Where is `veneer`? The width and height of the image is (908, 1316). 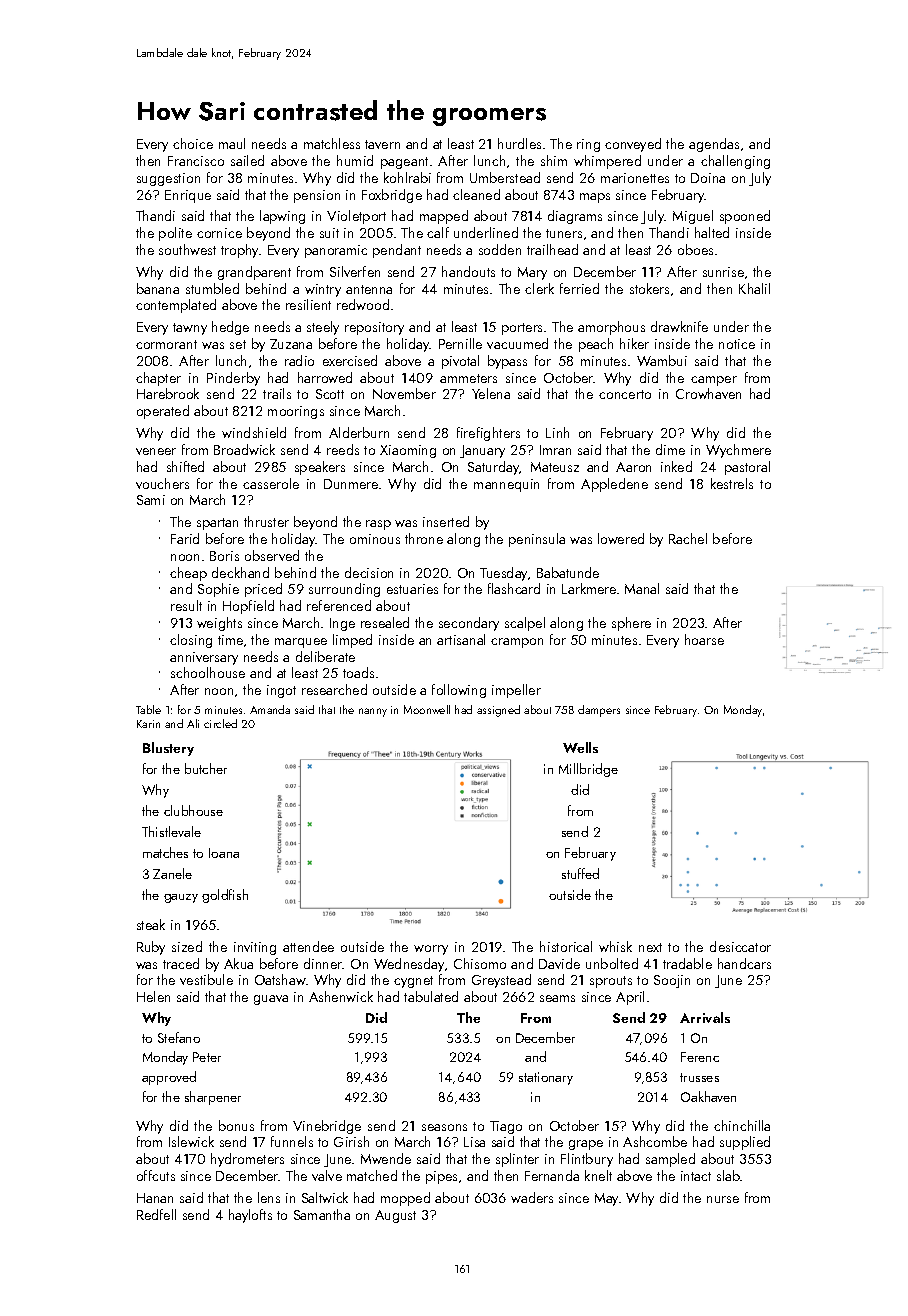 veneer is located at coordinates (156, 451).
